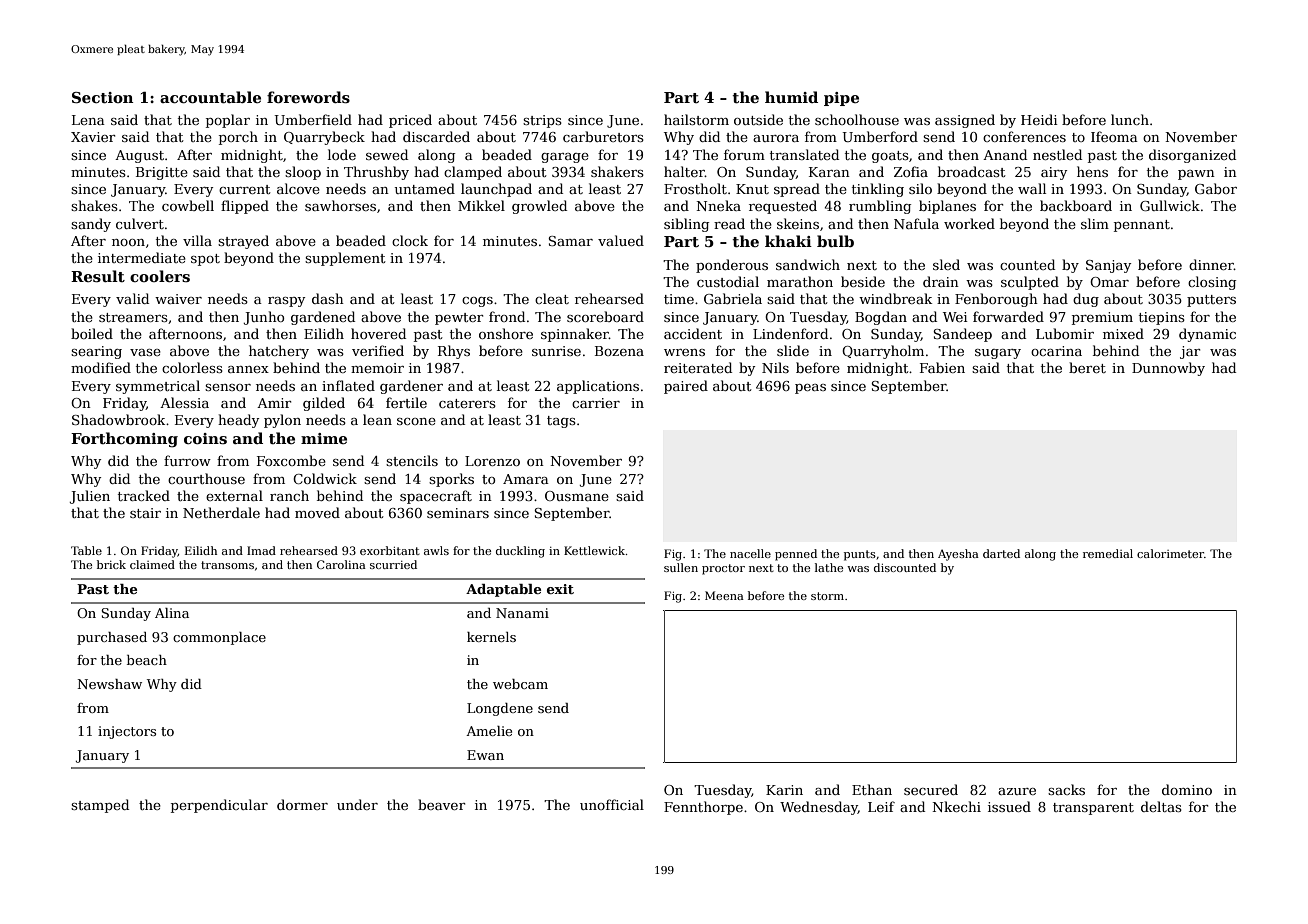 The width and height of the page is (1308, 924). What do you see at coordinates (133, 317) in the page?
I see `streamers` at bounding box center [133, 317].
